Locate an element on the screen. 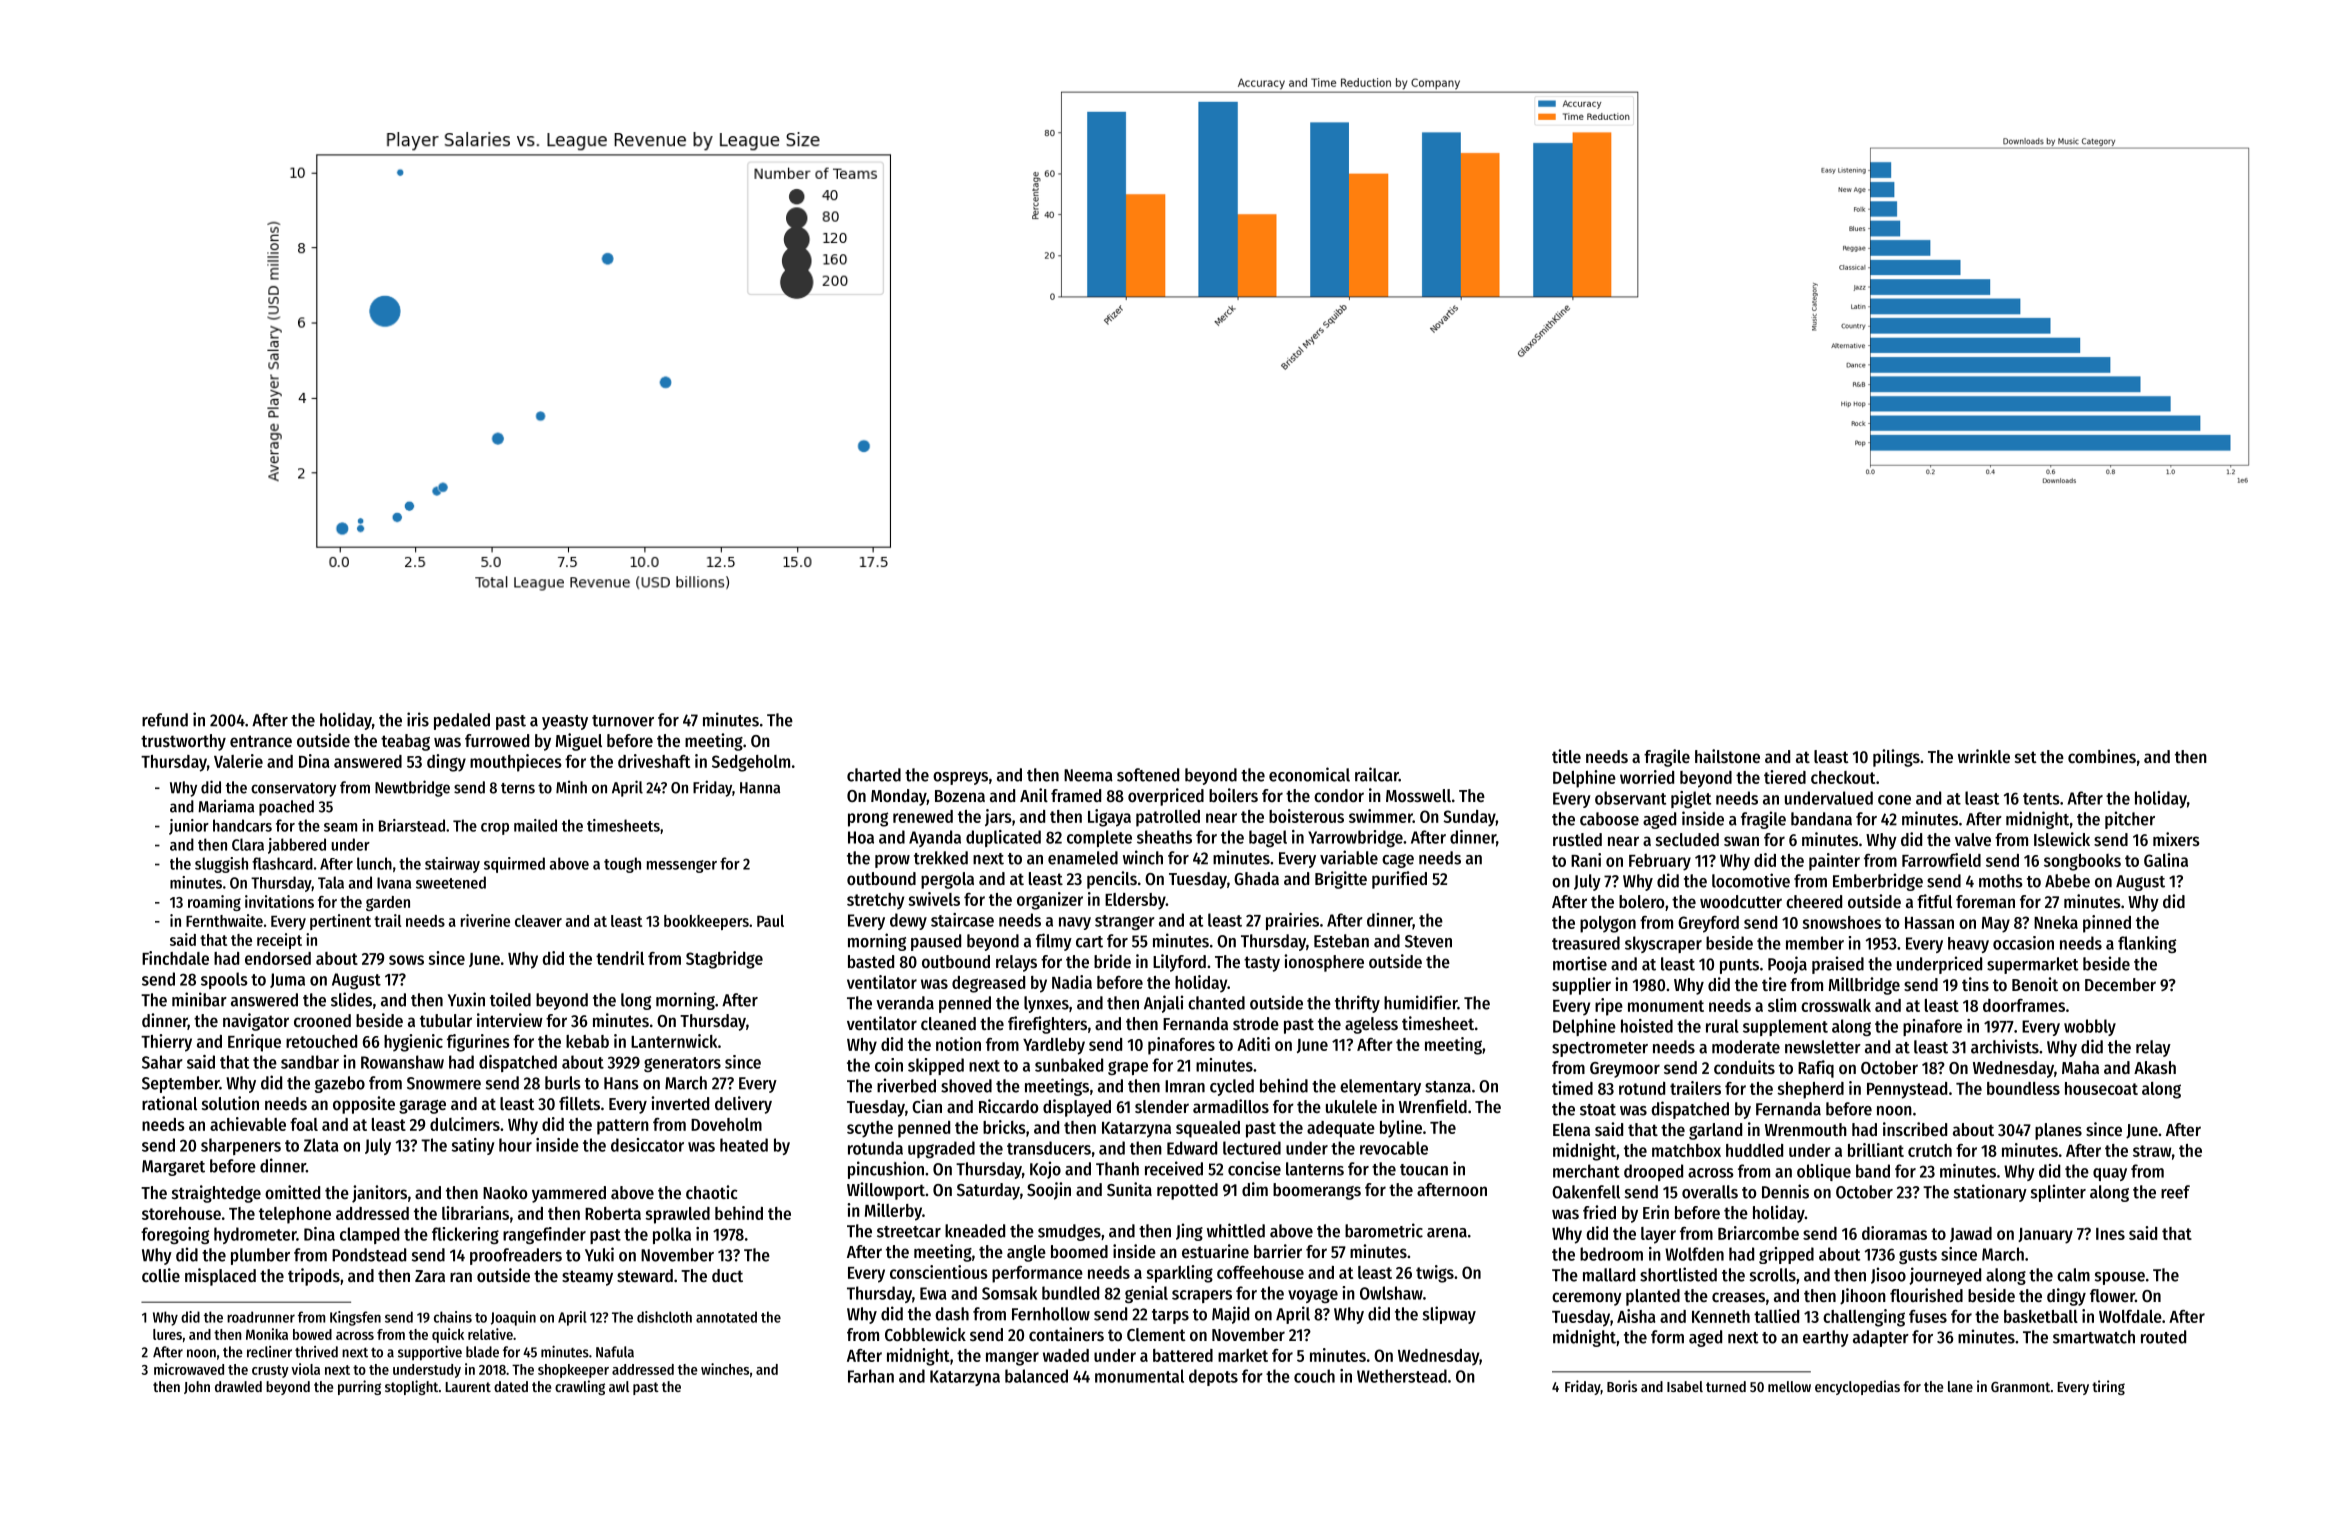  Maha is located at coordinates (2080, 1067).
